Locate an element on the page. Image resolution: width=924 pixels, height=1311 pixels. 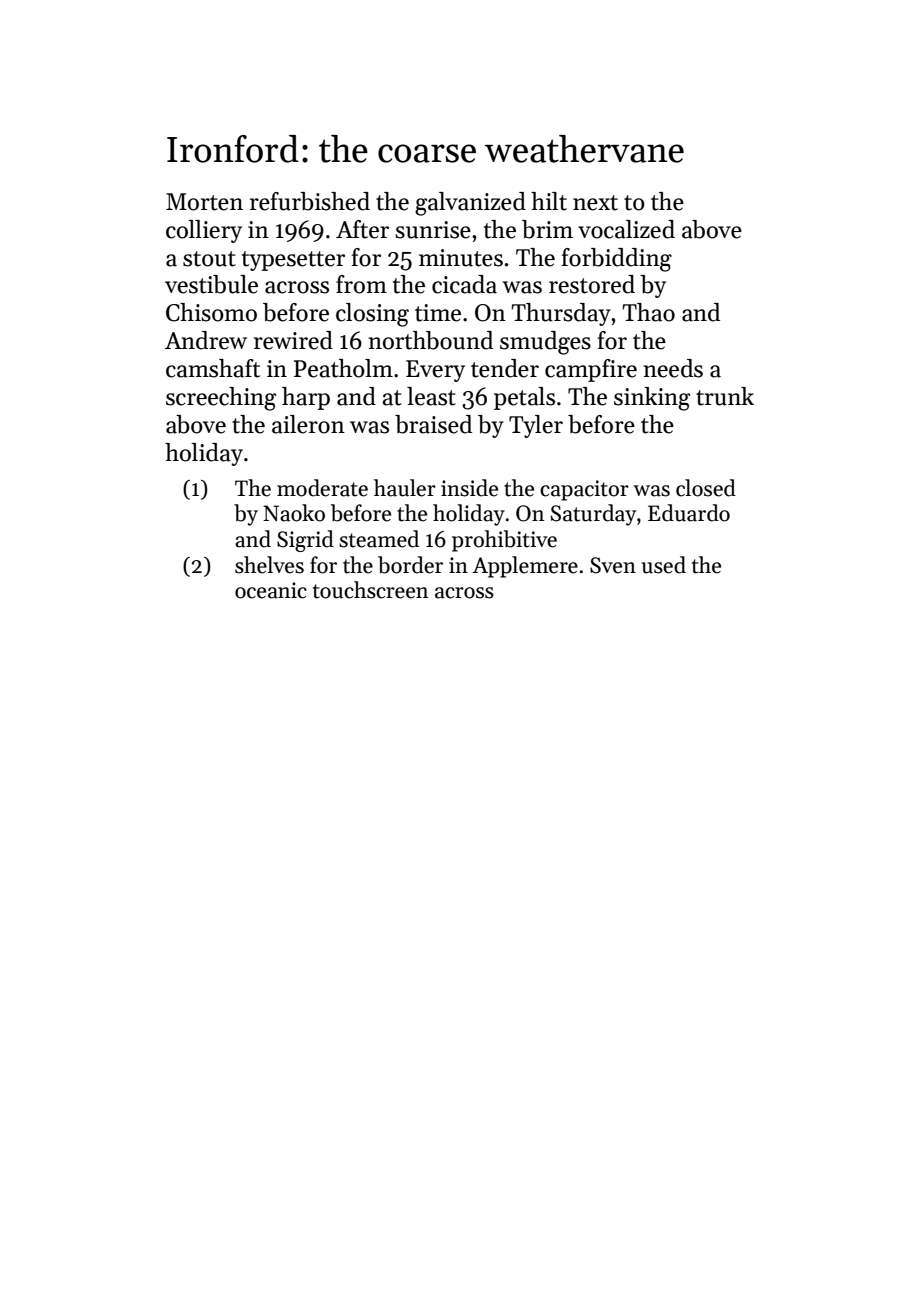
shelves is located at coordinates (269, 565).
